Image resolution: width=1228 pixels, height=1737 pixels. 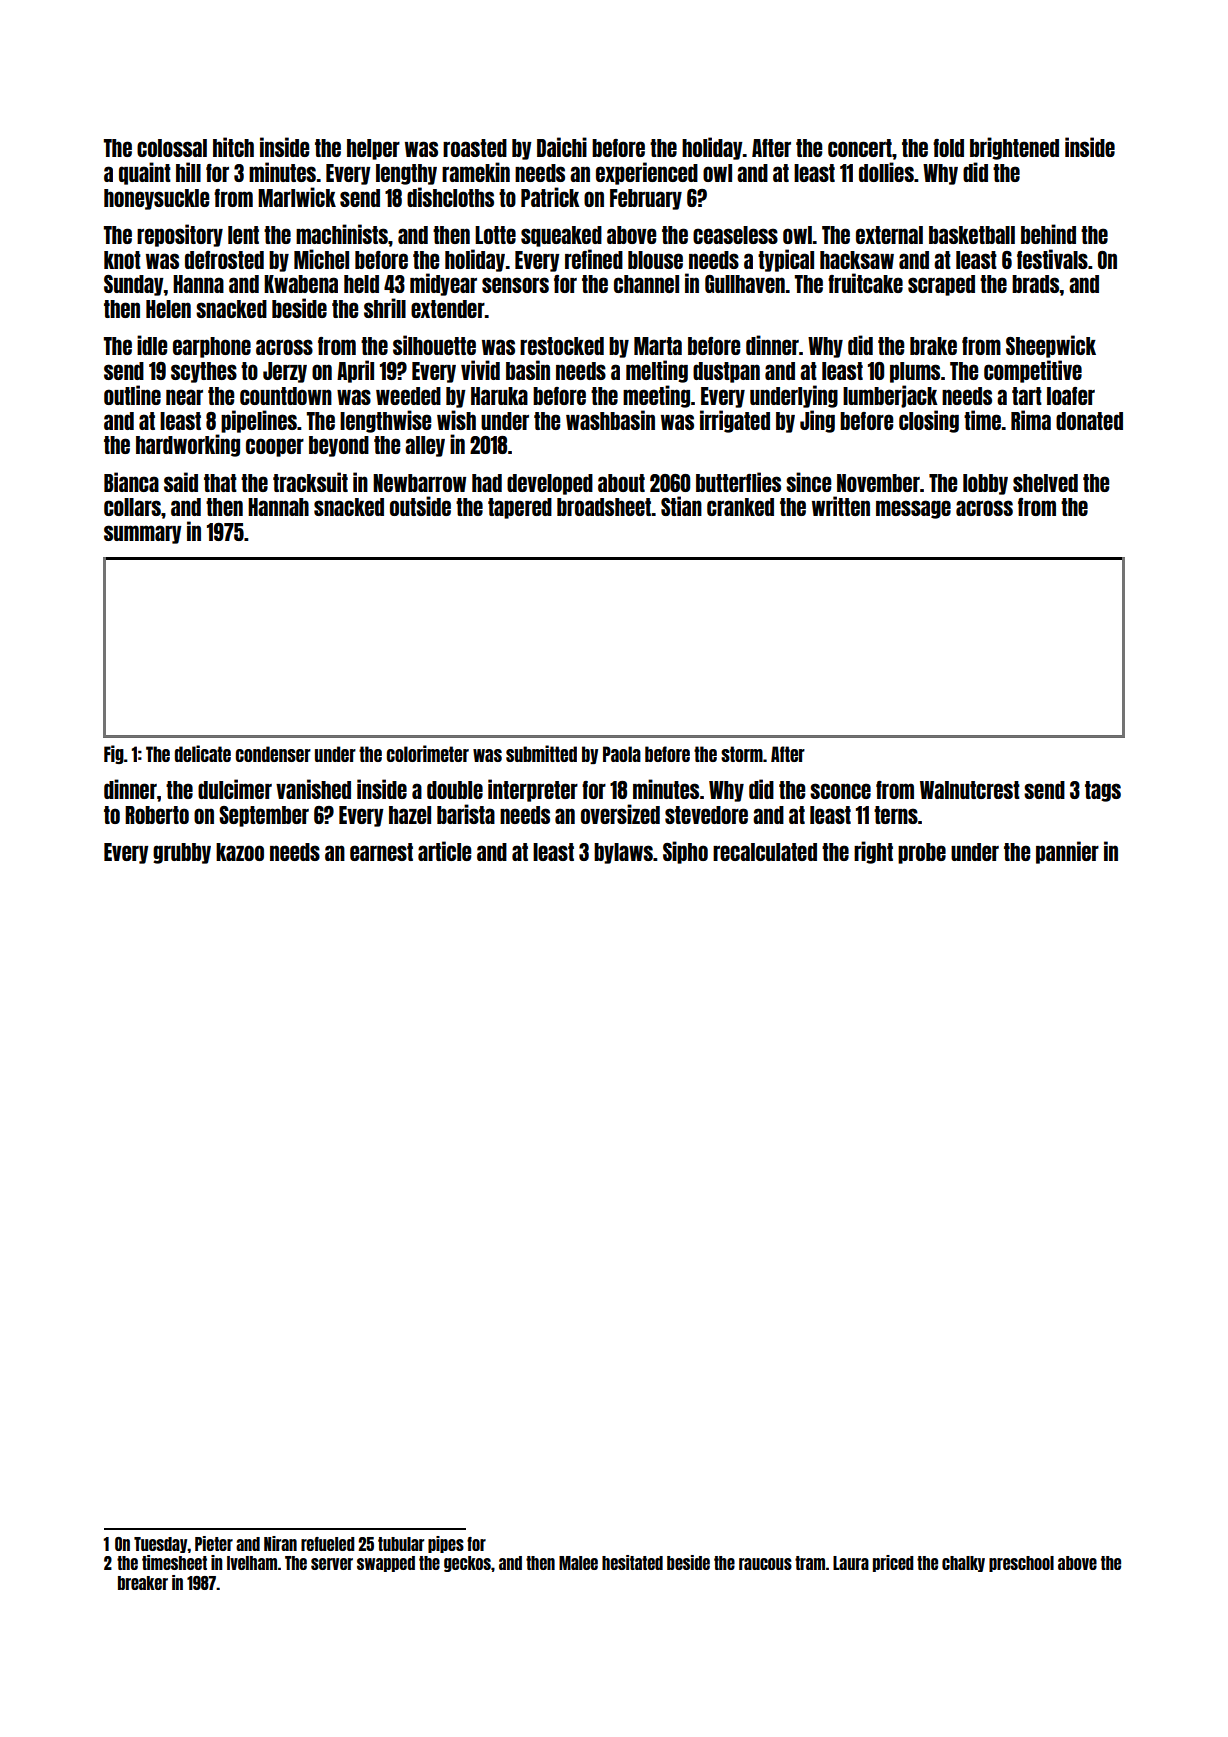 I want to click on message, so click(x=913, y=509).
